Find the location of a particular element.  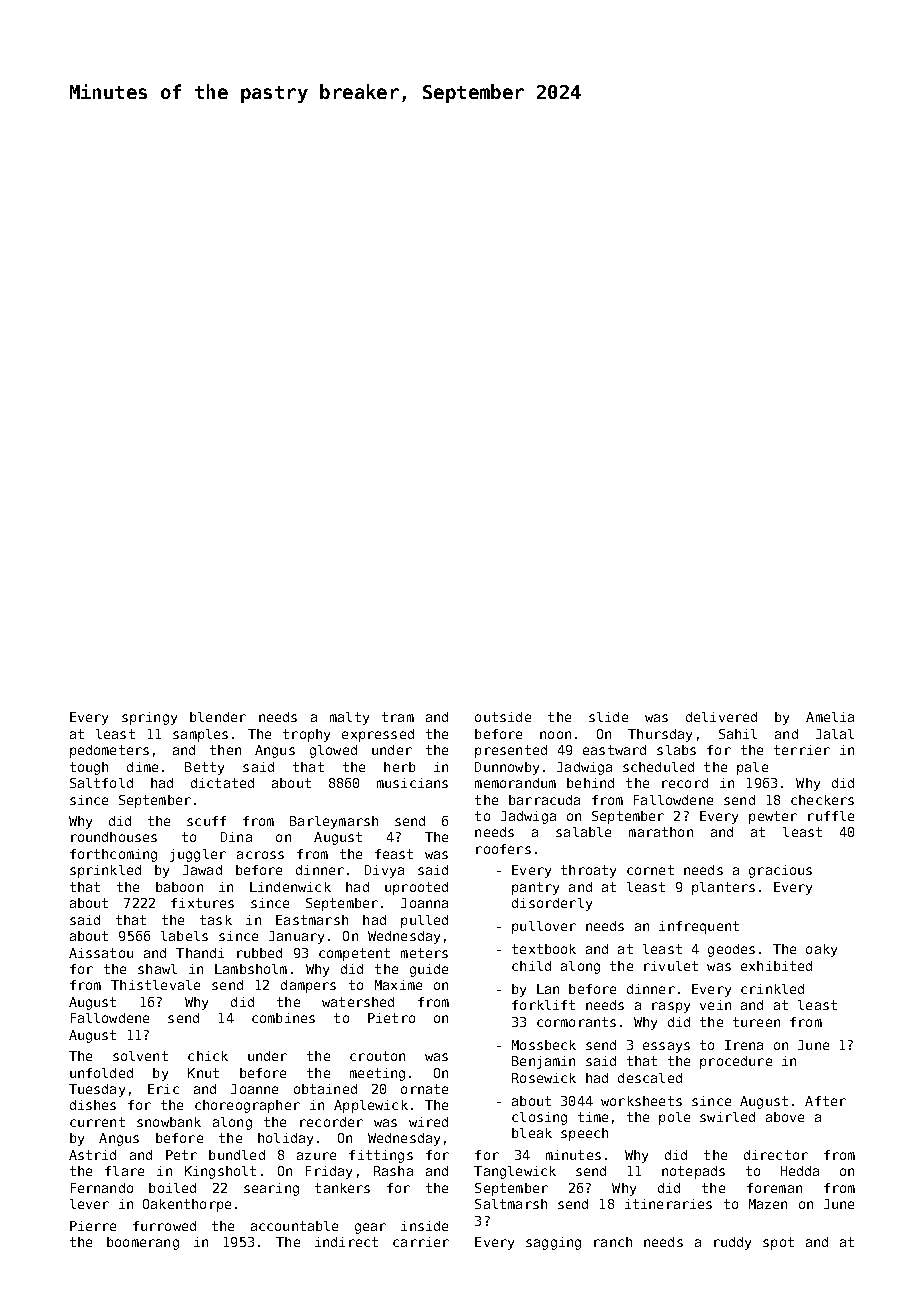

carrier is located at coordinates (421, 1242).
